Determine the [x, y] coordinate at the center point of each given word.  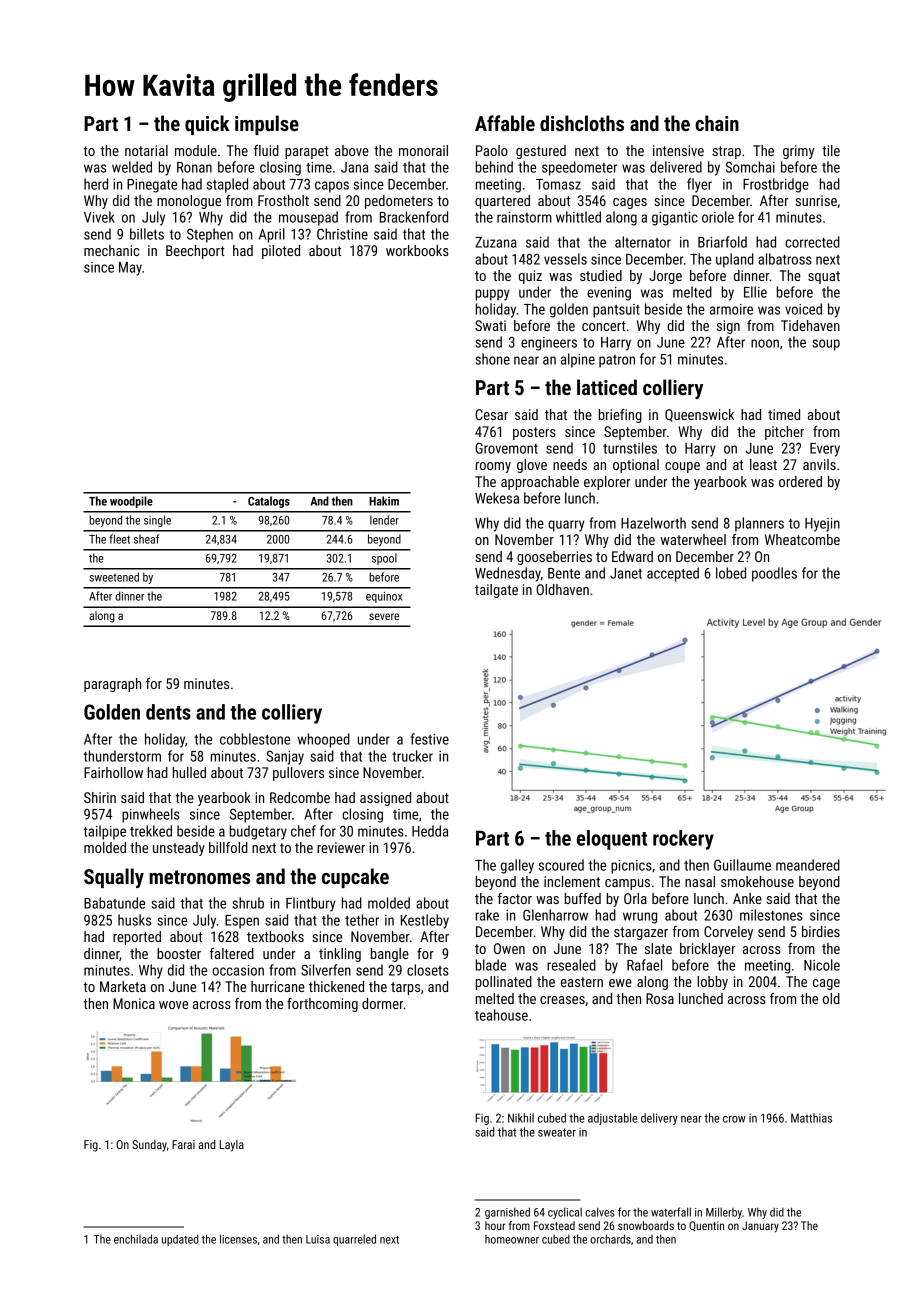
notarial [146, 150]
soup [826, 345]
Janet [626, 573]
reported [137, 938]
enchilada [136, 1239]
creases [562, 1000]
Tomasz [558, 184]
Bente [564, 573]
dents [168, 712]
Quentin [706, 1226]
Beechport [195, 252]
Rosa [660, 998]
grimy [798, 152]
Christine [342, 234]
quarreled [354, 1240]
